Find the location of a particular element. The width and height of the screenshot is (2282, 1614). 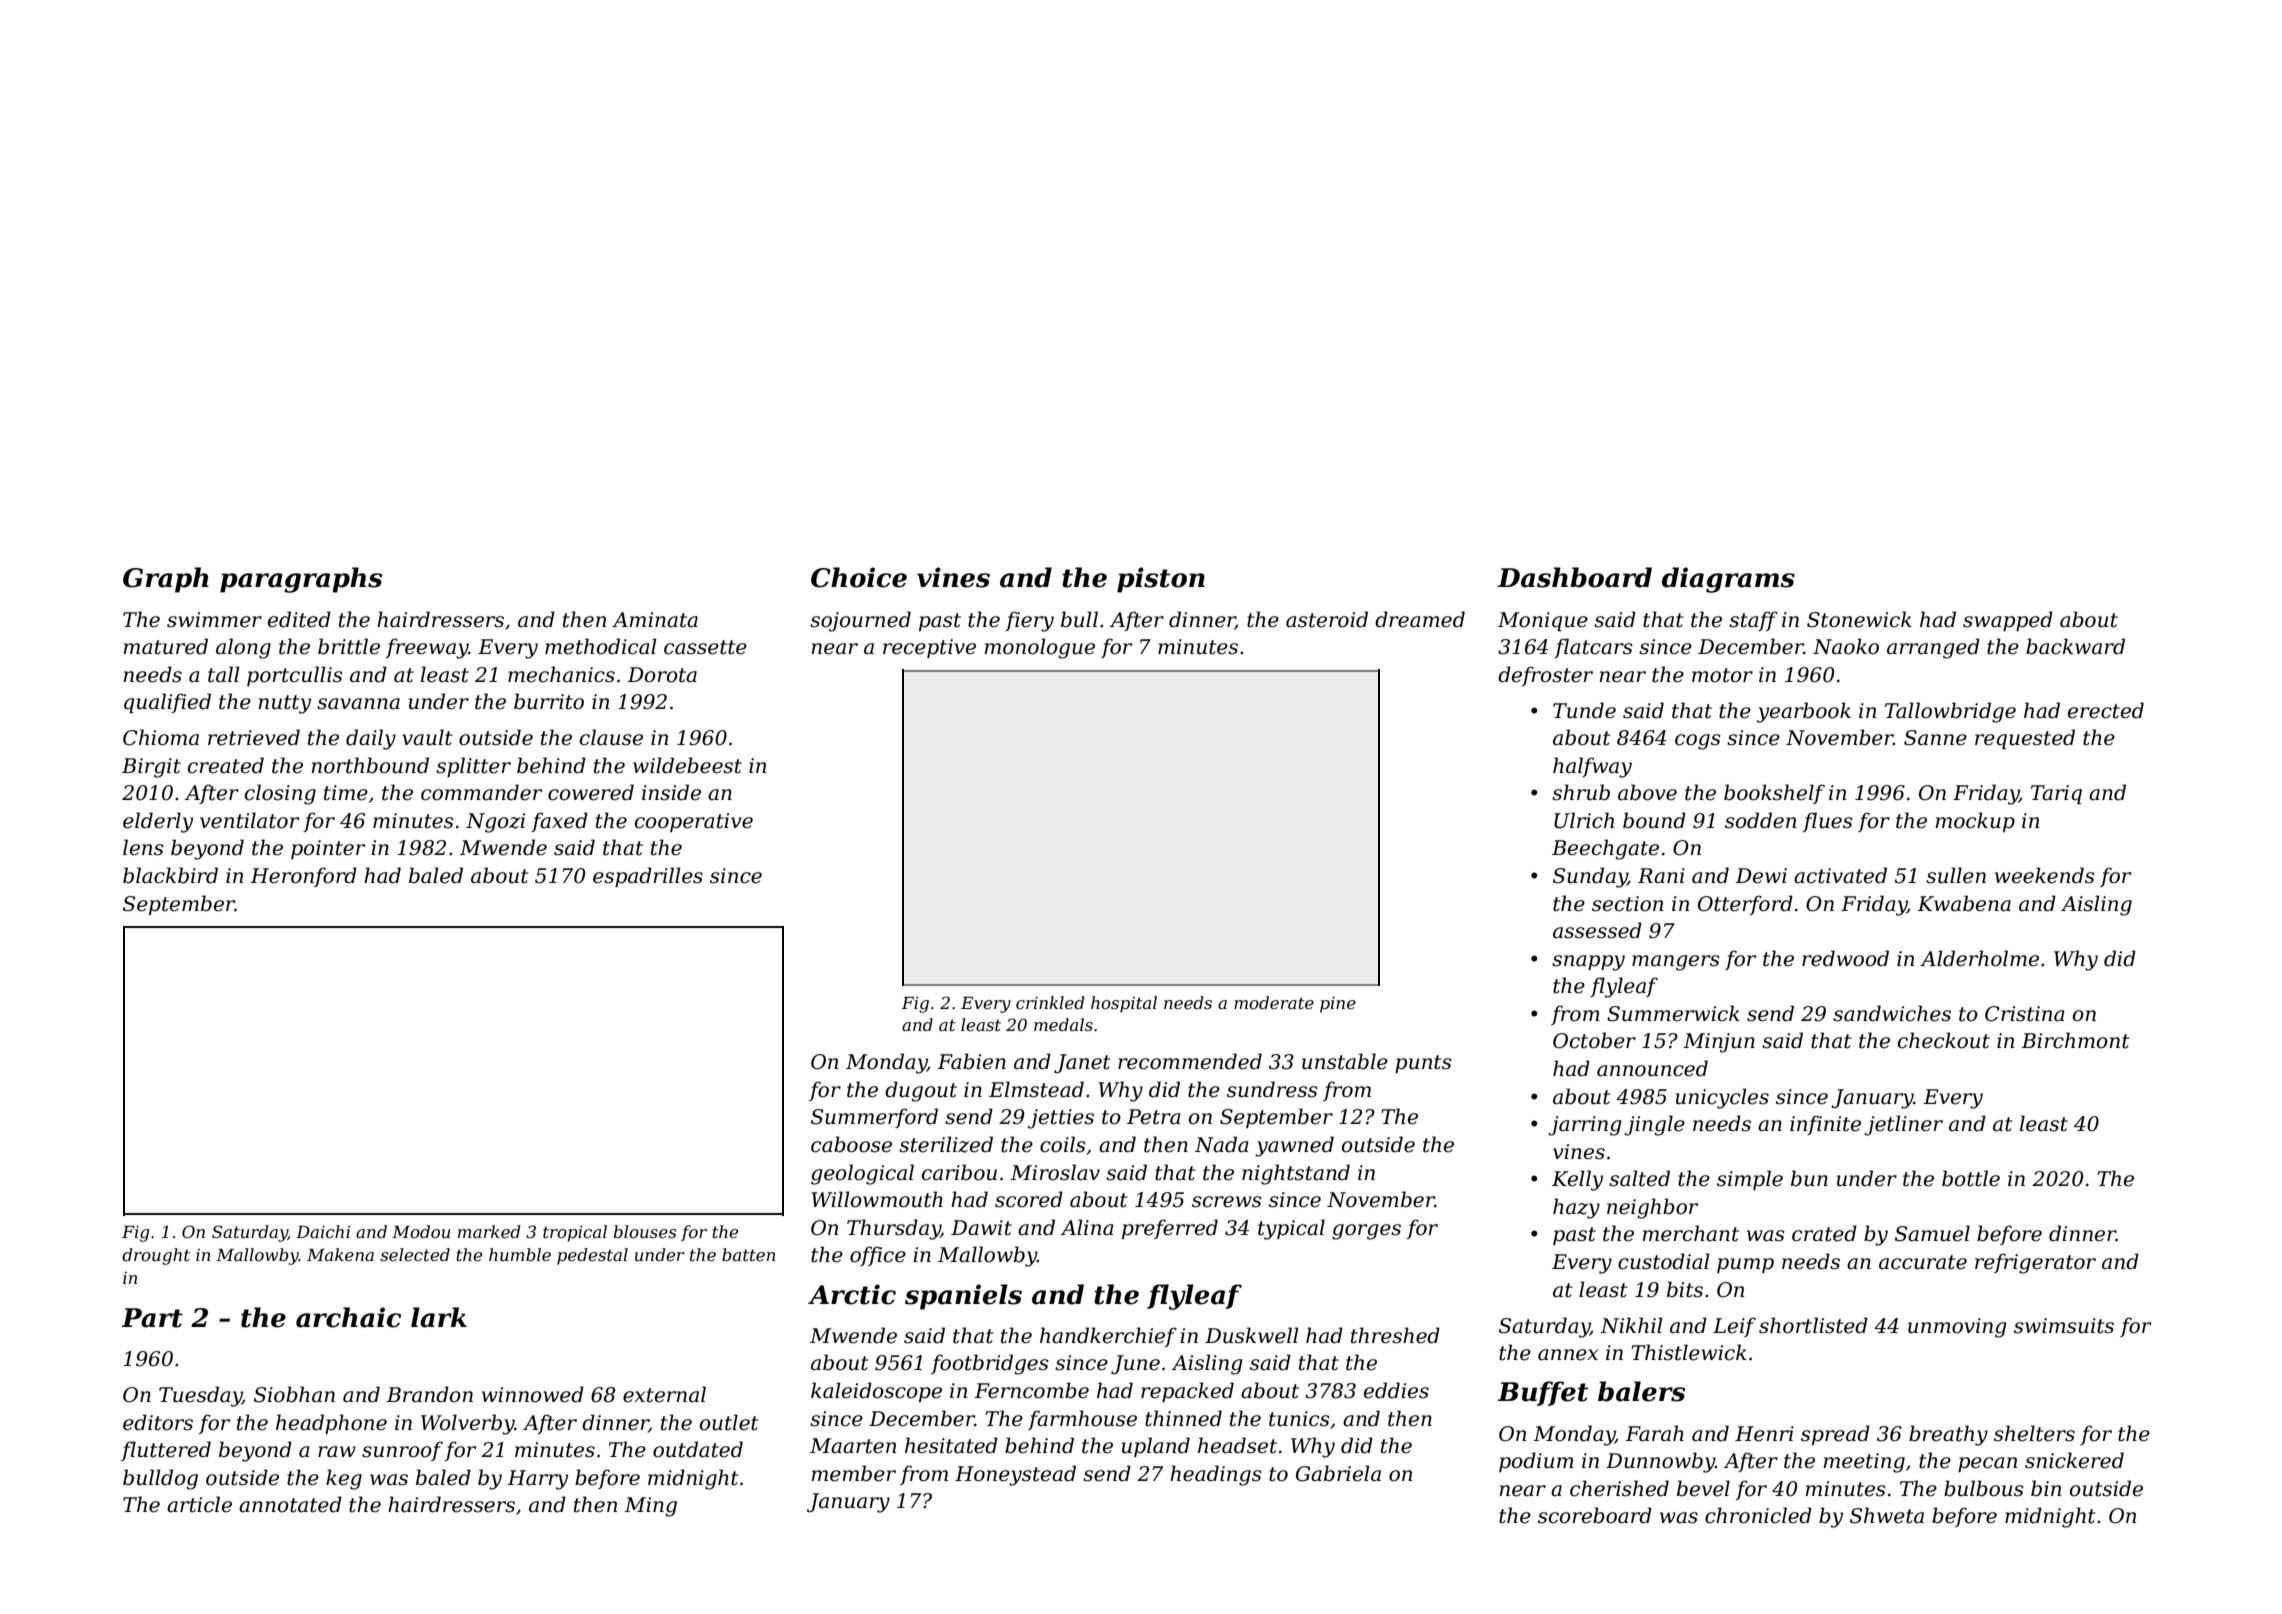

monologue is located at coordinates (1040, 648).
